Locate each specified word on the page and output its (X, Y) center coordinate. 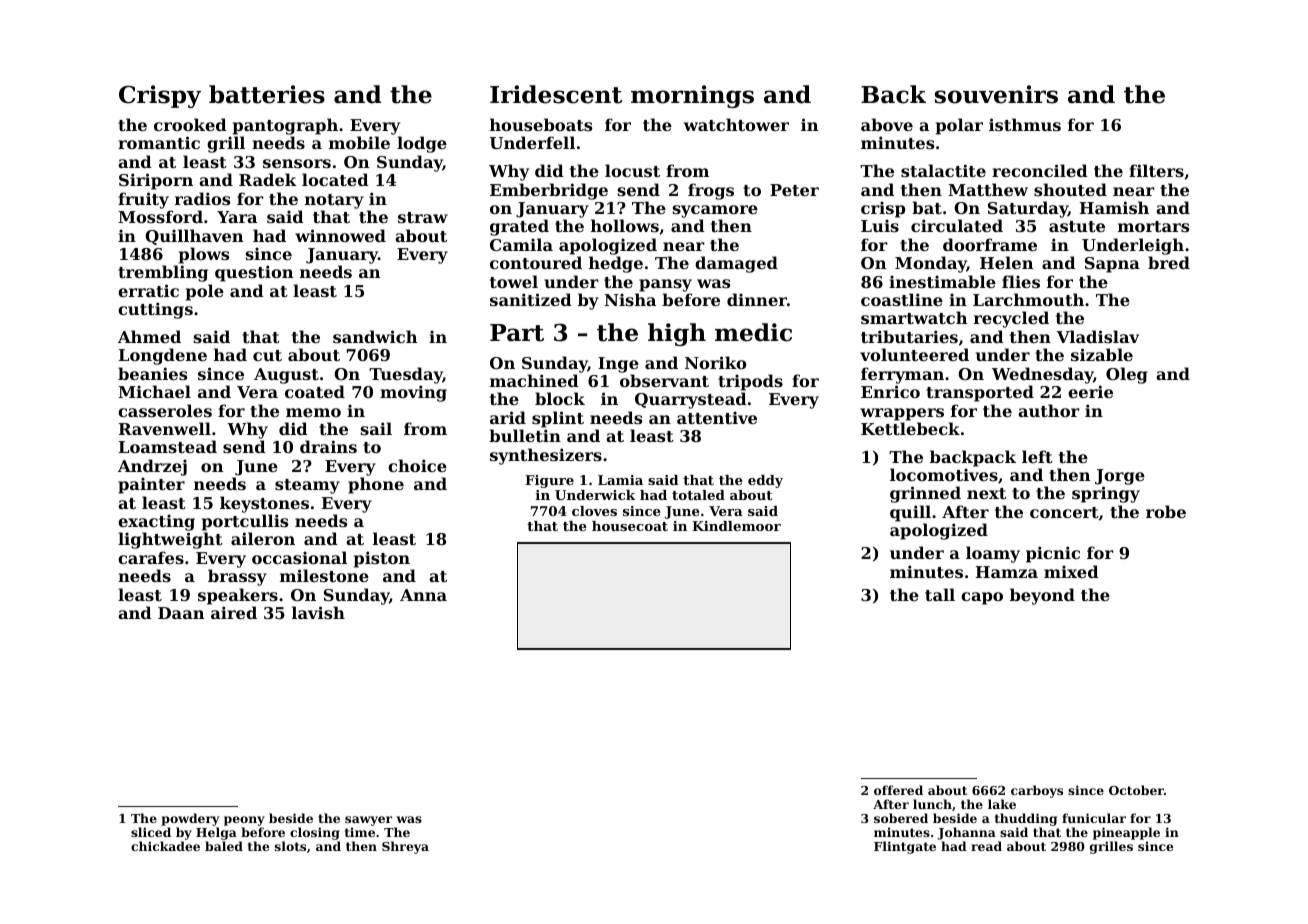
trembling (163, 273)
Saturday (1028, 209)
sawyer (368, 821)
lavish (318, 612)
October (1136, 790)
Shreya (405, 847)
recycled (1011, 319)
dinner (757, 299)
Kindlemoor (736, 526)
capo (982, 598)
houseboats (541, 124)
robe (1166, 511)
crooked (190, 124)
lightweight (170, 540)
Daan (181, 613)
